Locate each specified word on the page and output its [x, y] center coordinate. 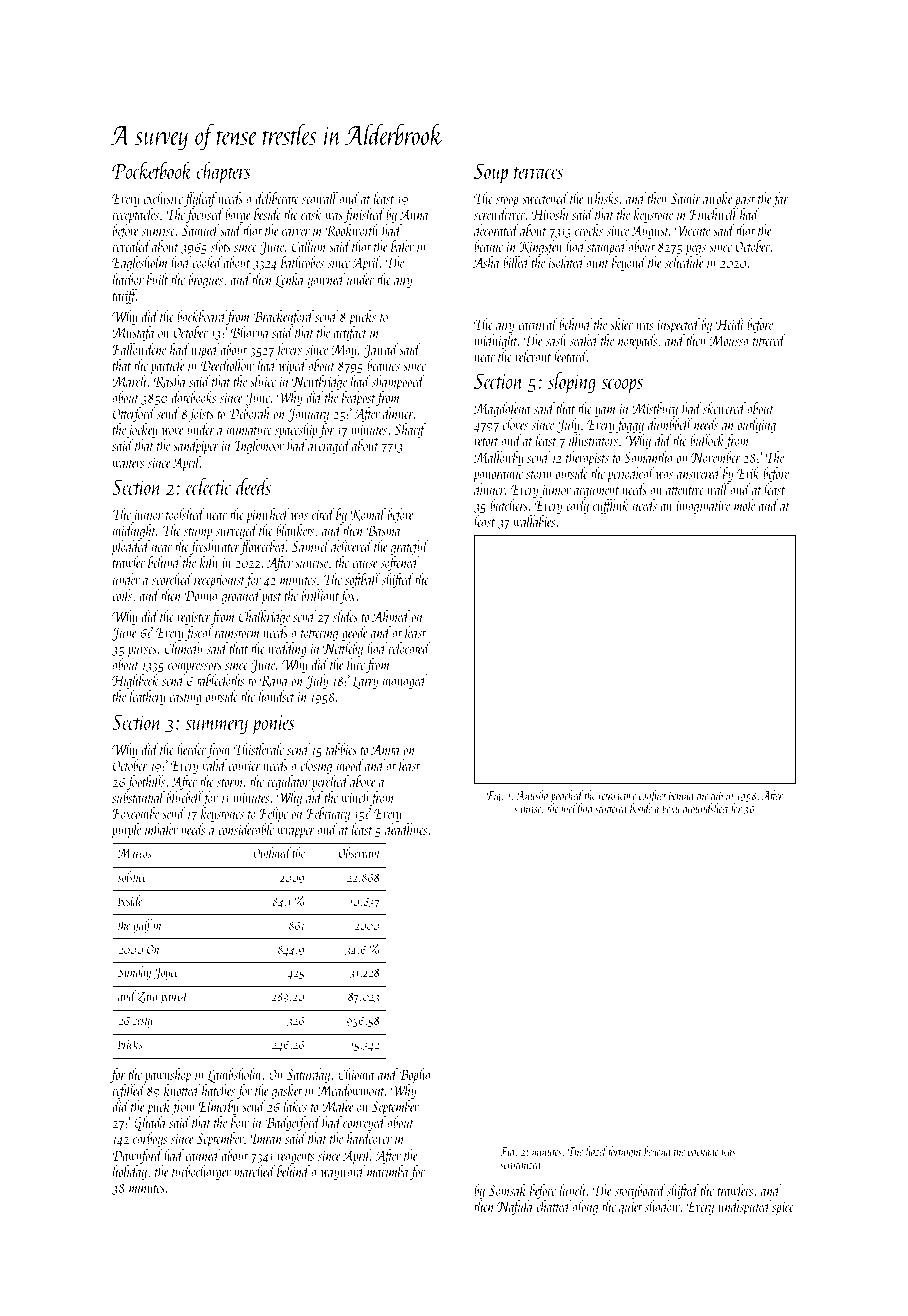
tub [717, 795]
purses [142, 652]
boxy [671, 809]
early [577, 506]
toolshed [185, 514]
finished [364, 215]
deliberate [277, 198]
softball [362, 580]
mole [744, 505]
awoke [717, 198]
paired [175, 997]
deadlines [406, 829]
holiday [130, 1172]
